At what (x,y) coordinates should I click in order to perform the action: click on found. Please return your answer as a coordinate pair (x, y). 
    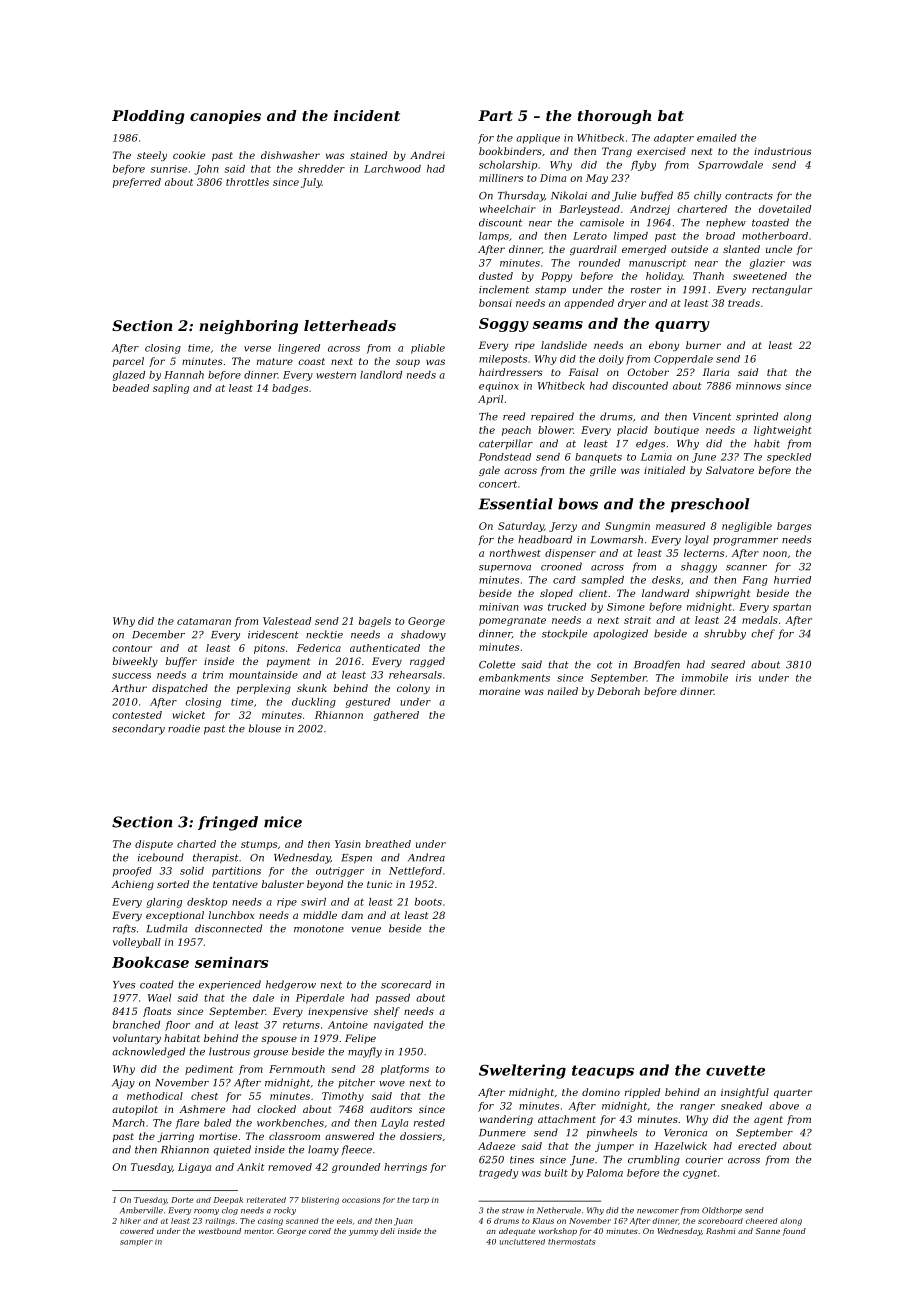
    Looking at the image, I should click on (794, 1232).
